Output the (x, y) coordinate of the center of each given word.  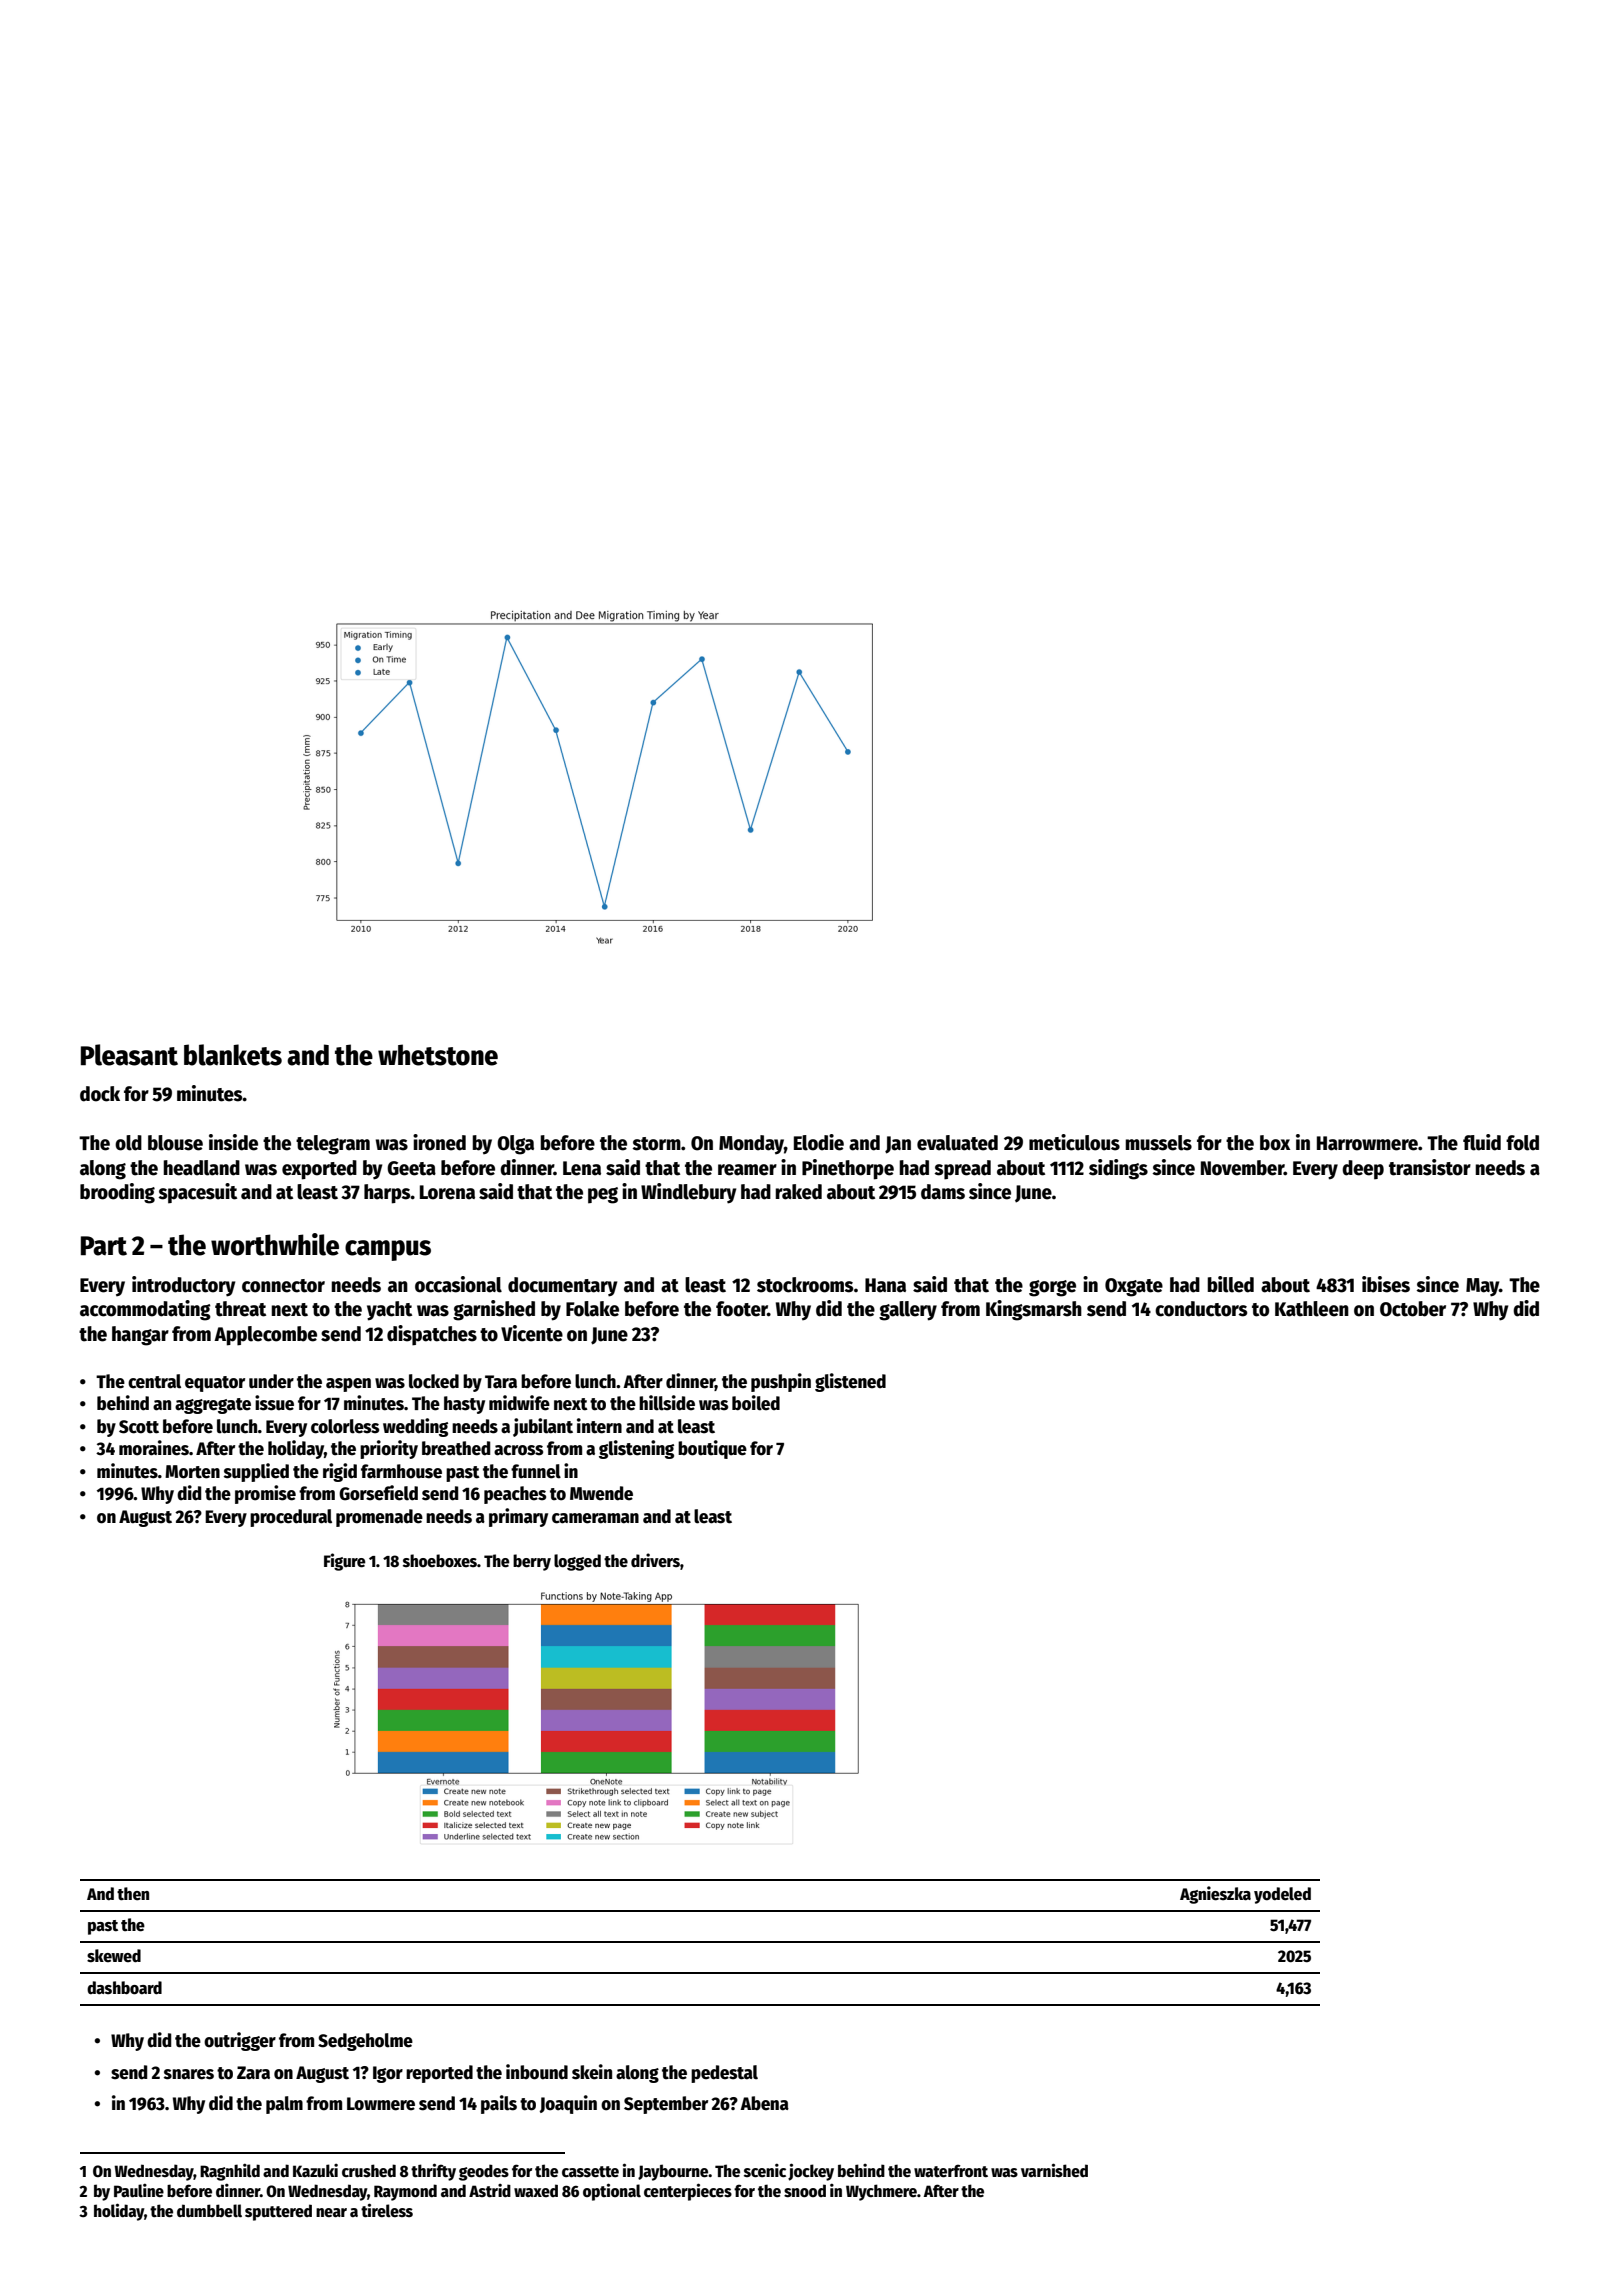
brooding (117, 1193)
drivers (655, 1560)
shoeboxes (440, 1561)
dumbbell (209, 2210)
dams (943, 1192)
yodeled (1282, 1895)
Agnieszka (1215, 1895)
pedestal (724, 2074)
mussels (1158, 1143)
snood (805, 2191)
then (133, 1894)
